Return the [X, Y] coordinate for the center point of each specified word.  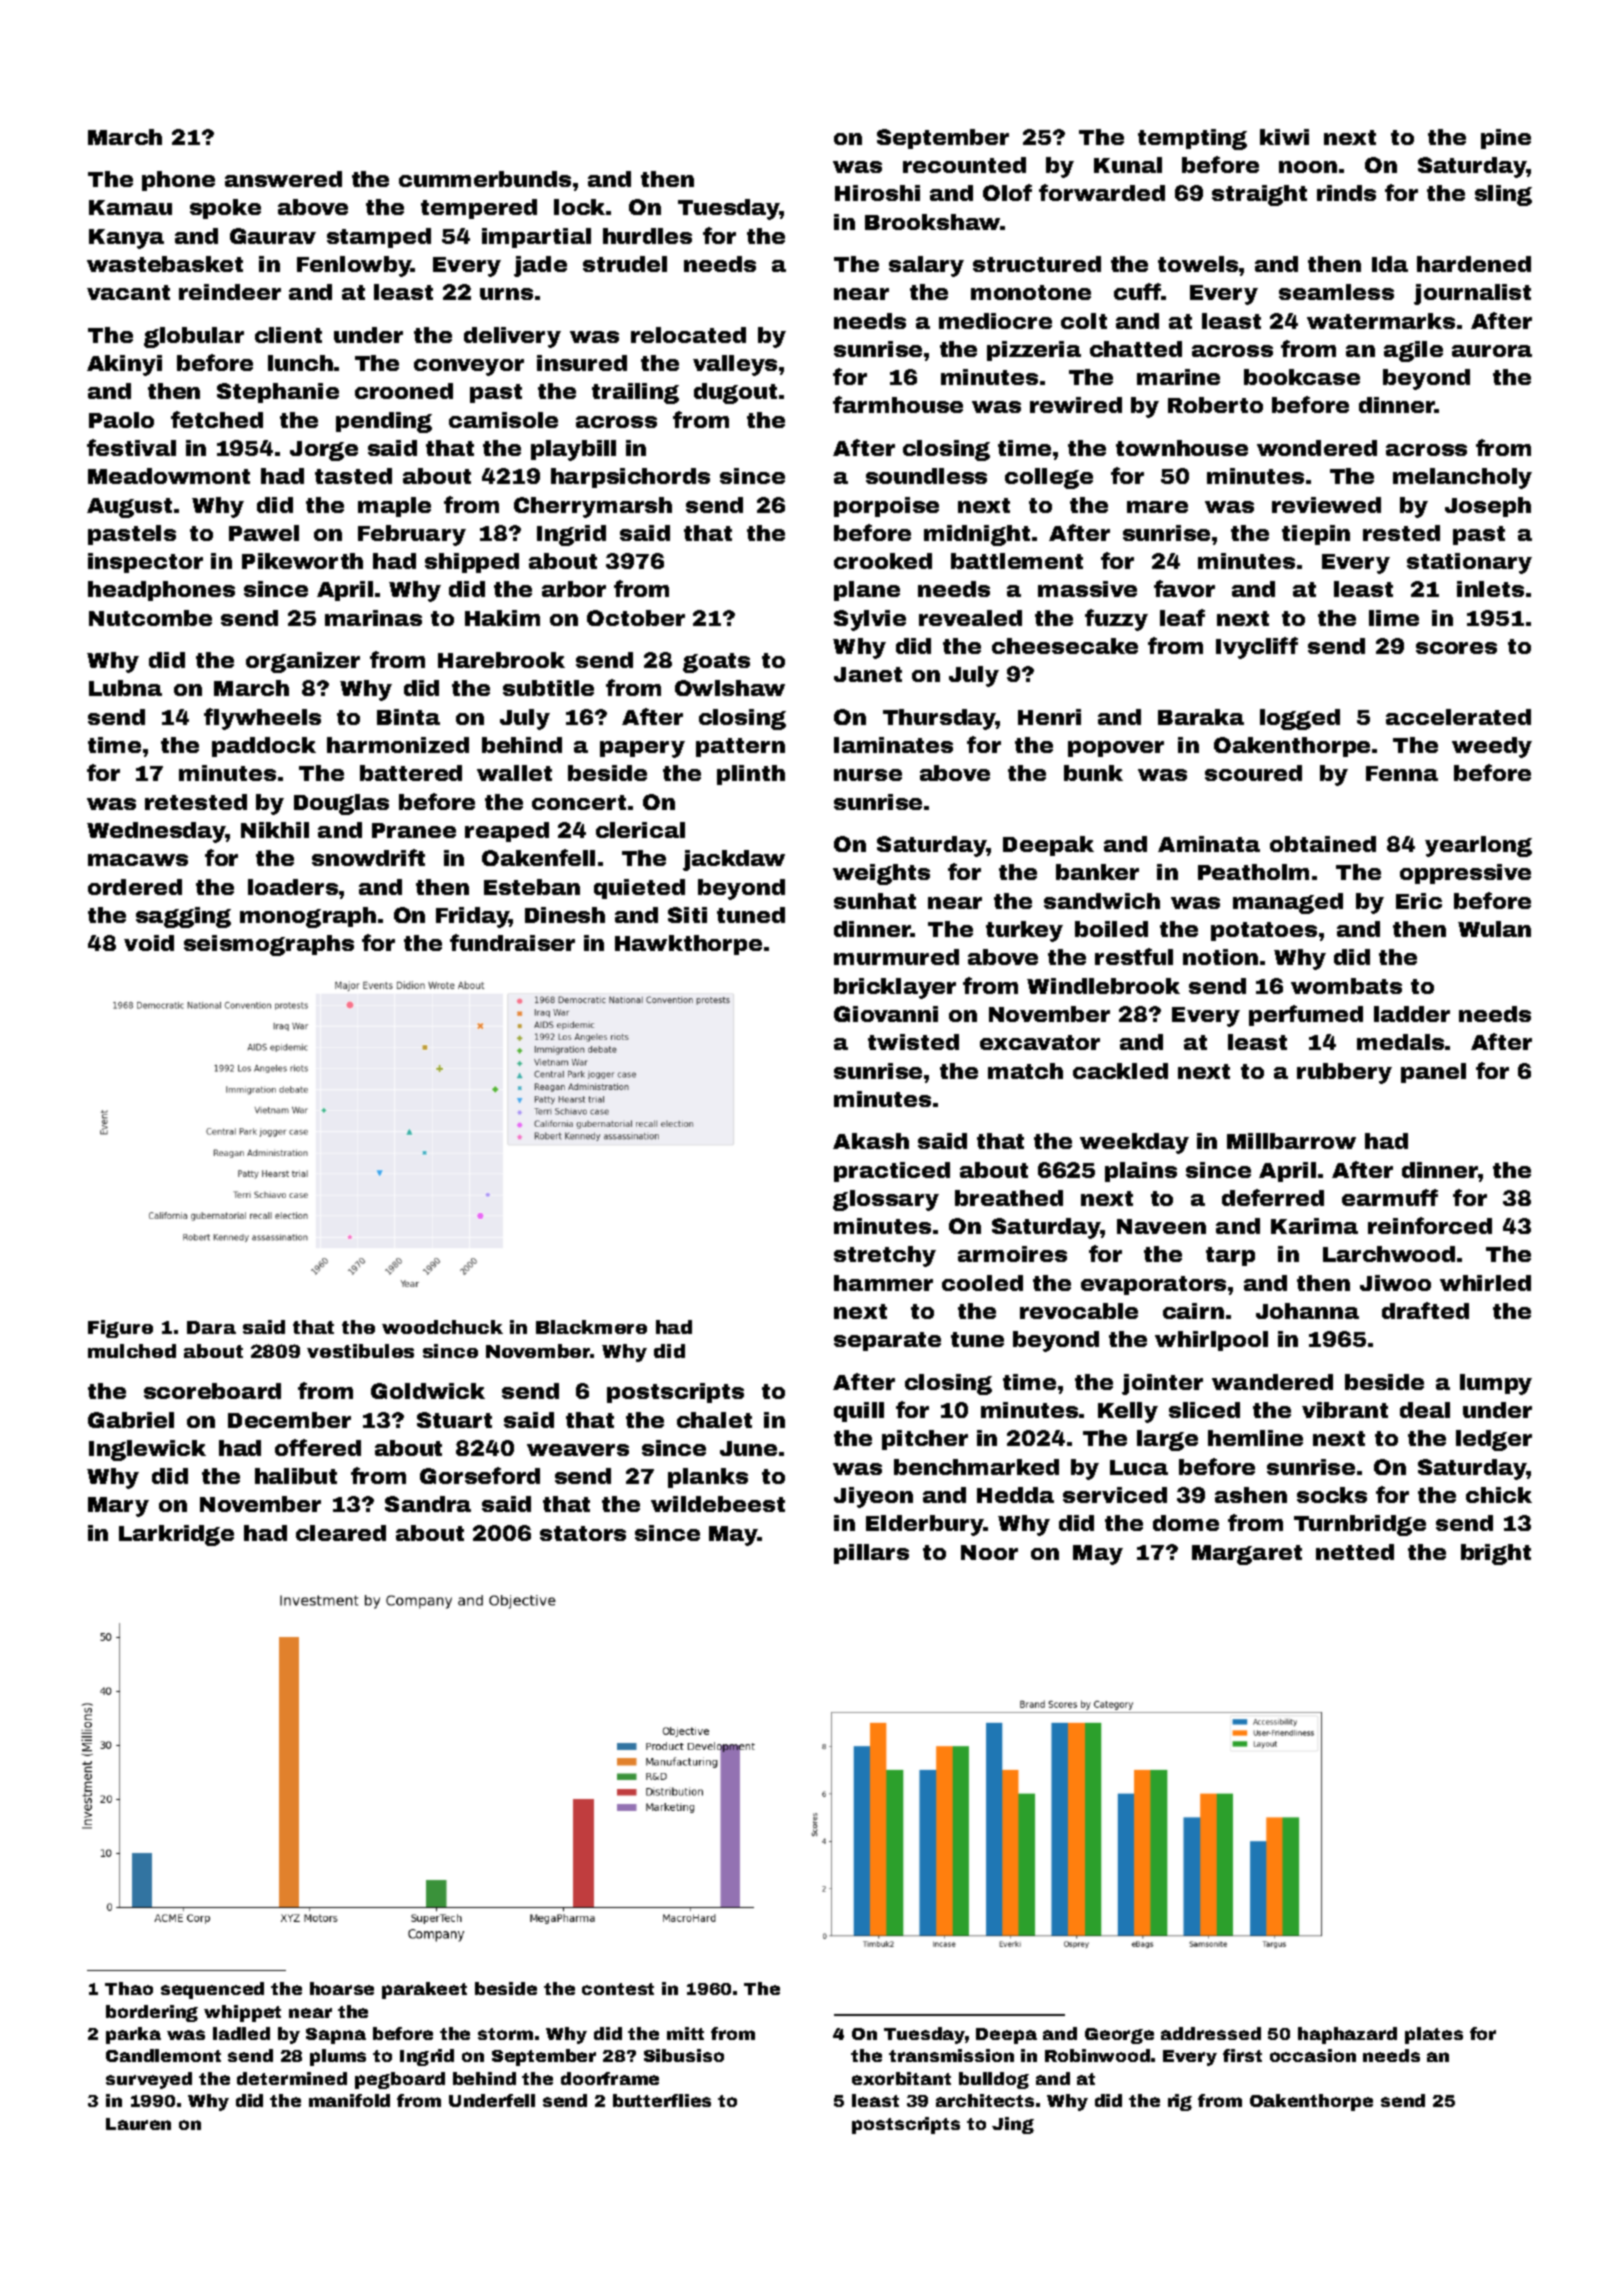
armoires [1012, 1254]
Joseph [1488, 507]
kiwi [1284, 137]
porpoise [886, 507]
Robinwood [1097, 2055]
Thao [129, 1988]
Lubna [125, 688]
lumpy [1496, 1384]
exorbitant [901, 2078]
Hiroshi [877, 193]
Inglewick [147, 1450]
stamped [379, 238]
